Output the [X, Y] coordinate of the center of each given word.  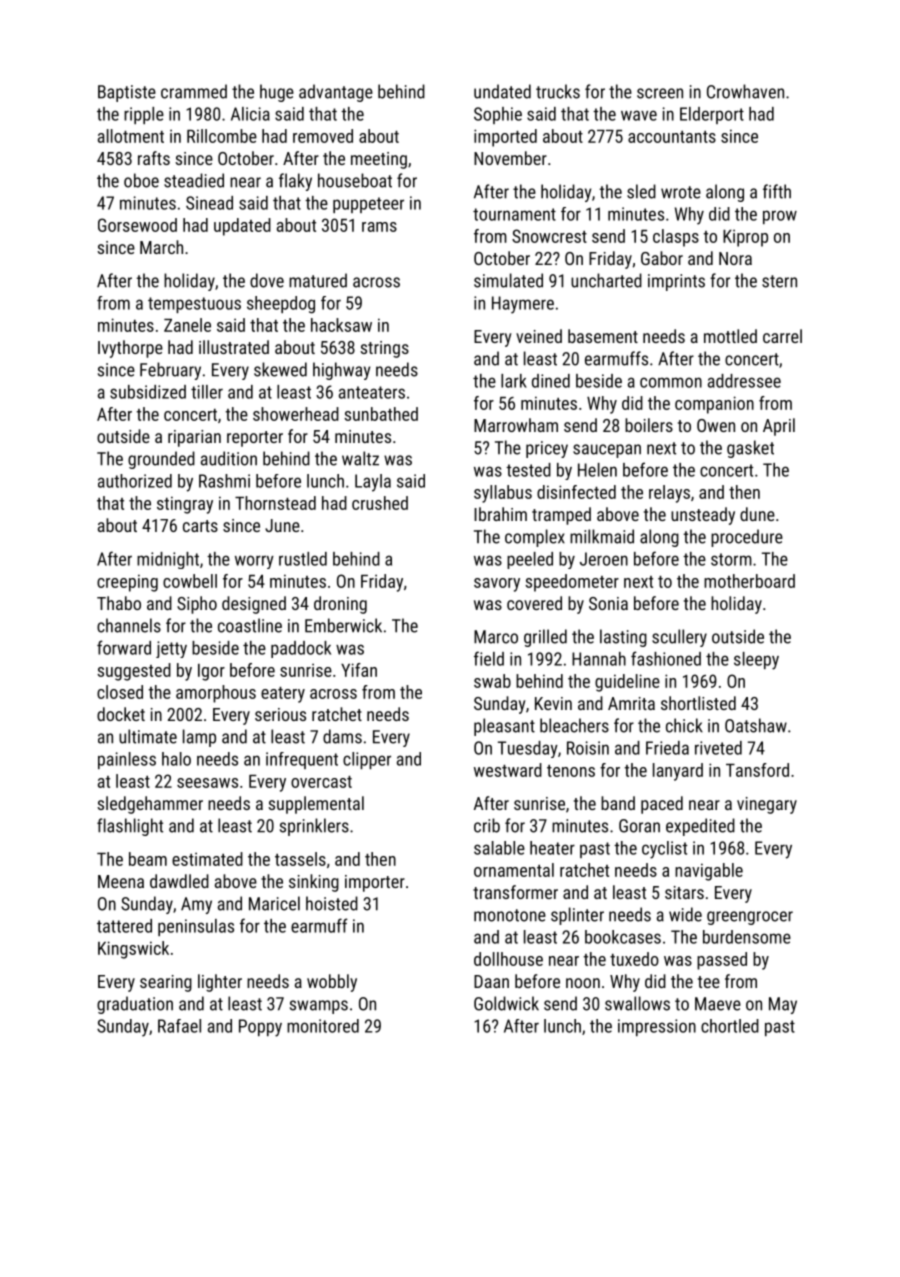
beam [148, 859]
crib [487, 825]
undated [502, 91]
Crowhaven [745, 91]
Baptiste [127, 93]
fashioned [666, 658]
